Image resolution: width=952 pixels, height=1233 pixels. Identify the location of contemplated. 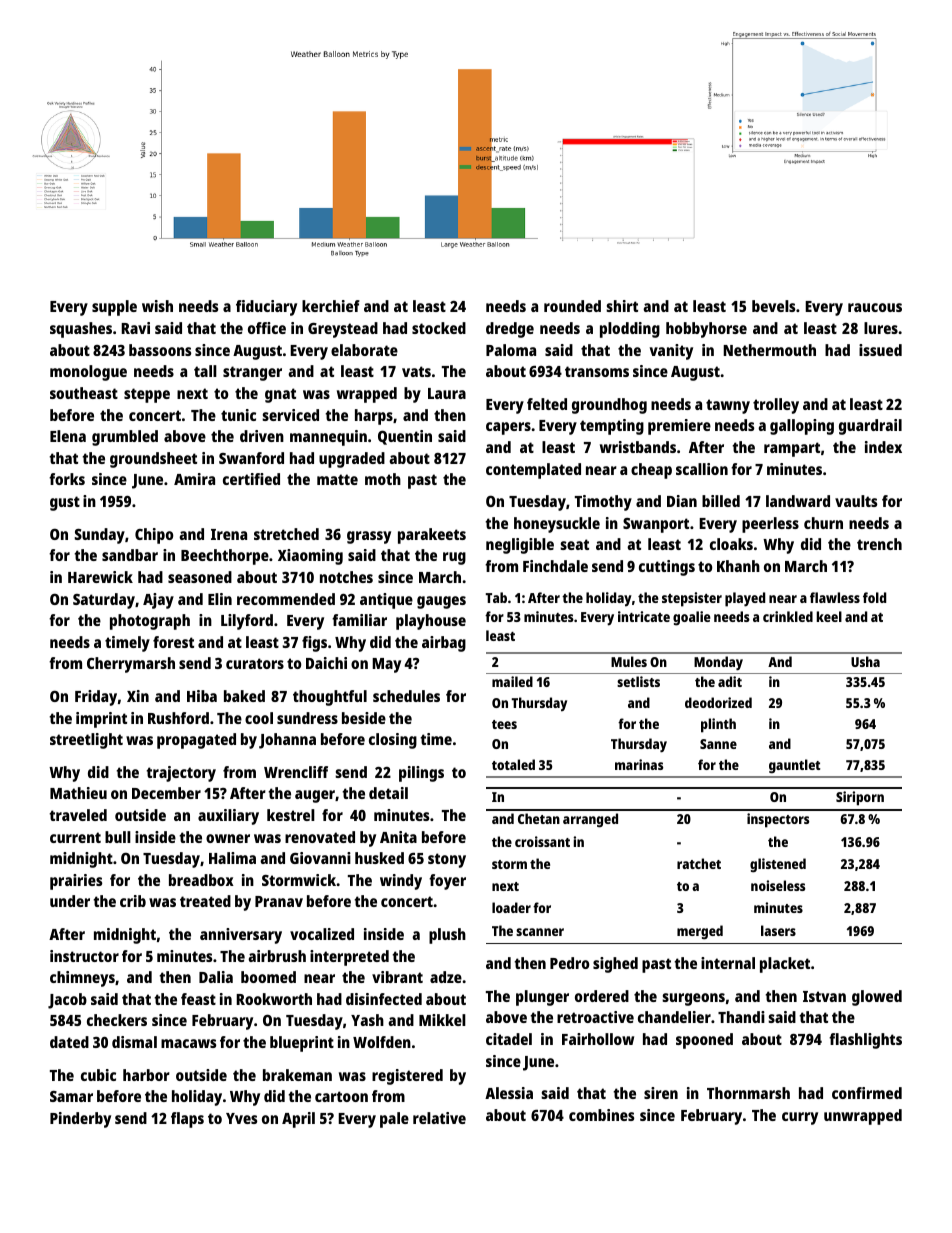
(533, 471).
